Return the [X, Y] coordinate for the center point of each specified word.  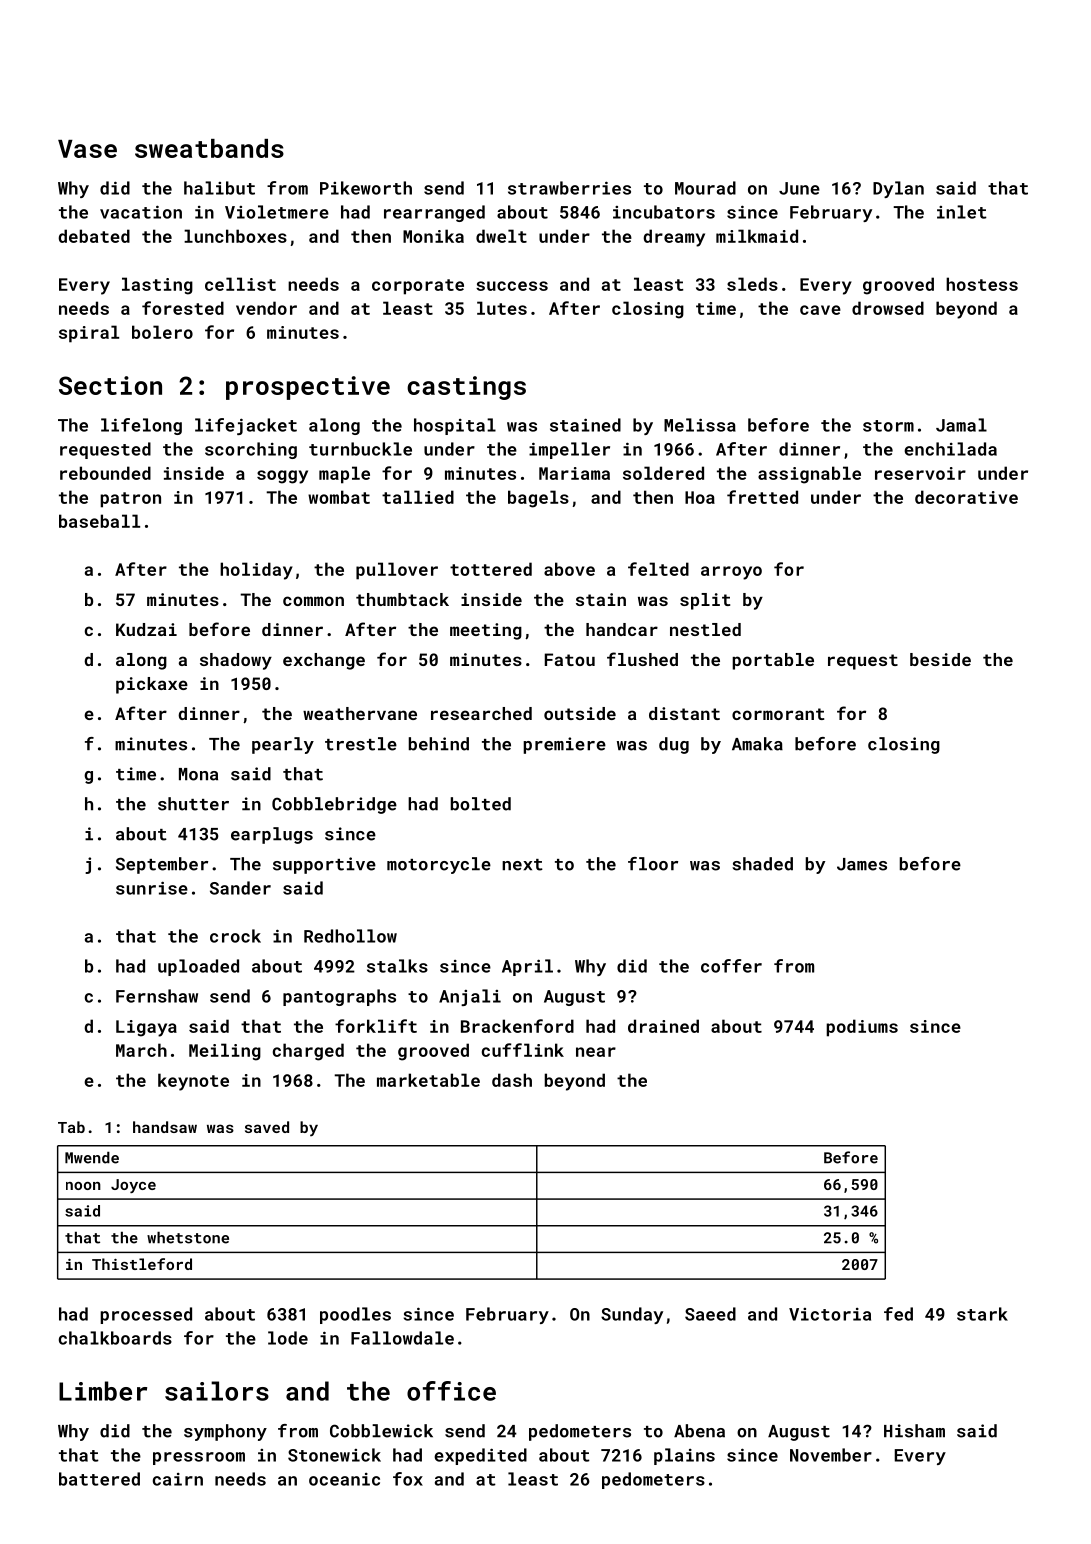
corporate [418, 287]
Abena [699, 1431]
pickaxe [152, 685]
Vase [87, 149]
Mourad [705, 188]
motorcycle [439, 865]
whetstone [188, 1238]
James [862, 864]
